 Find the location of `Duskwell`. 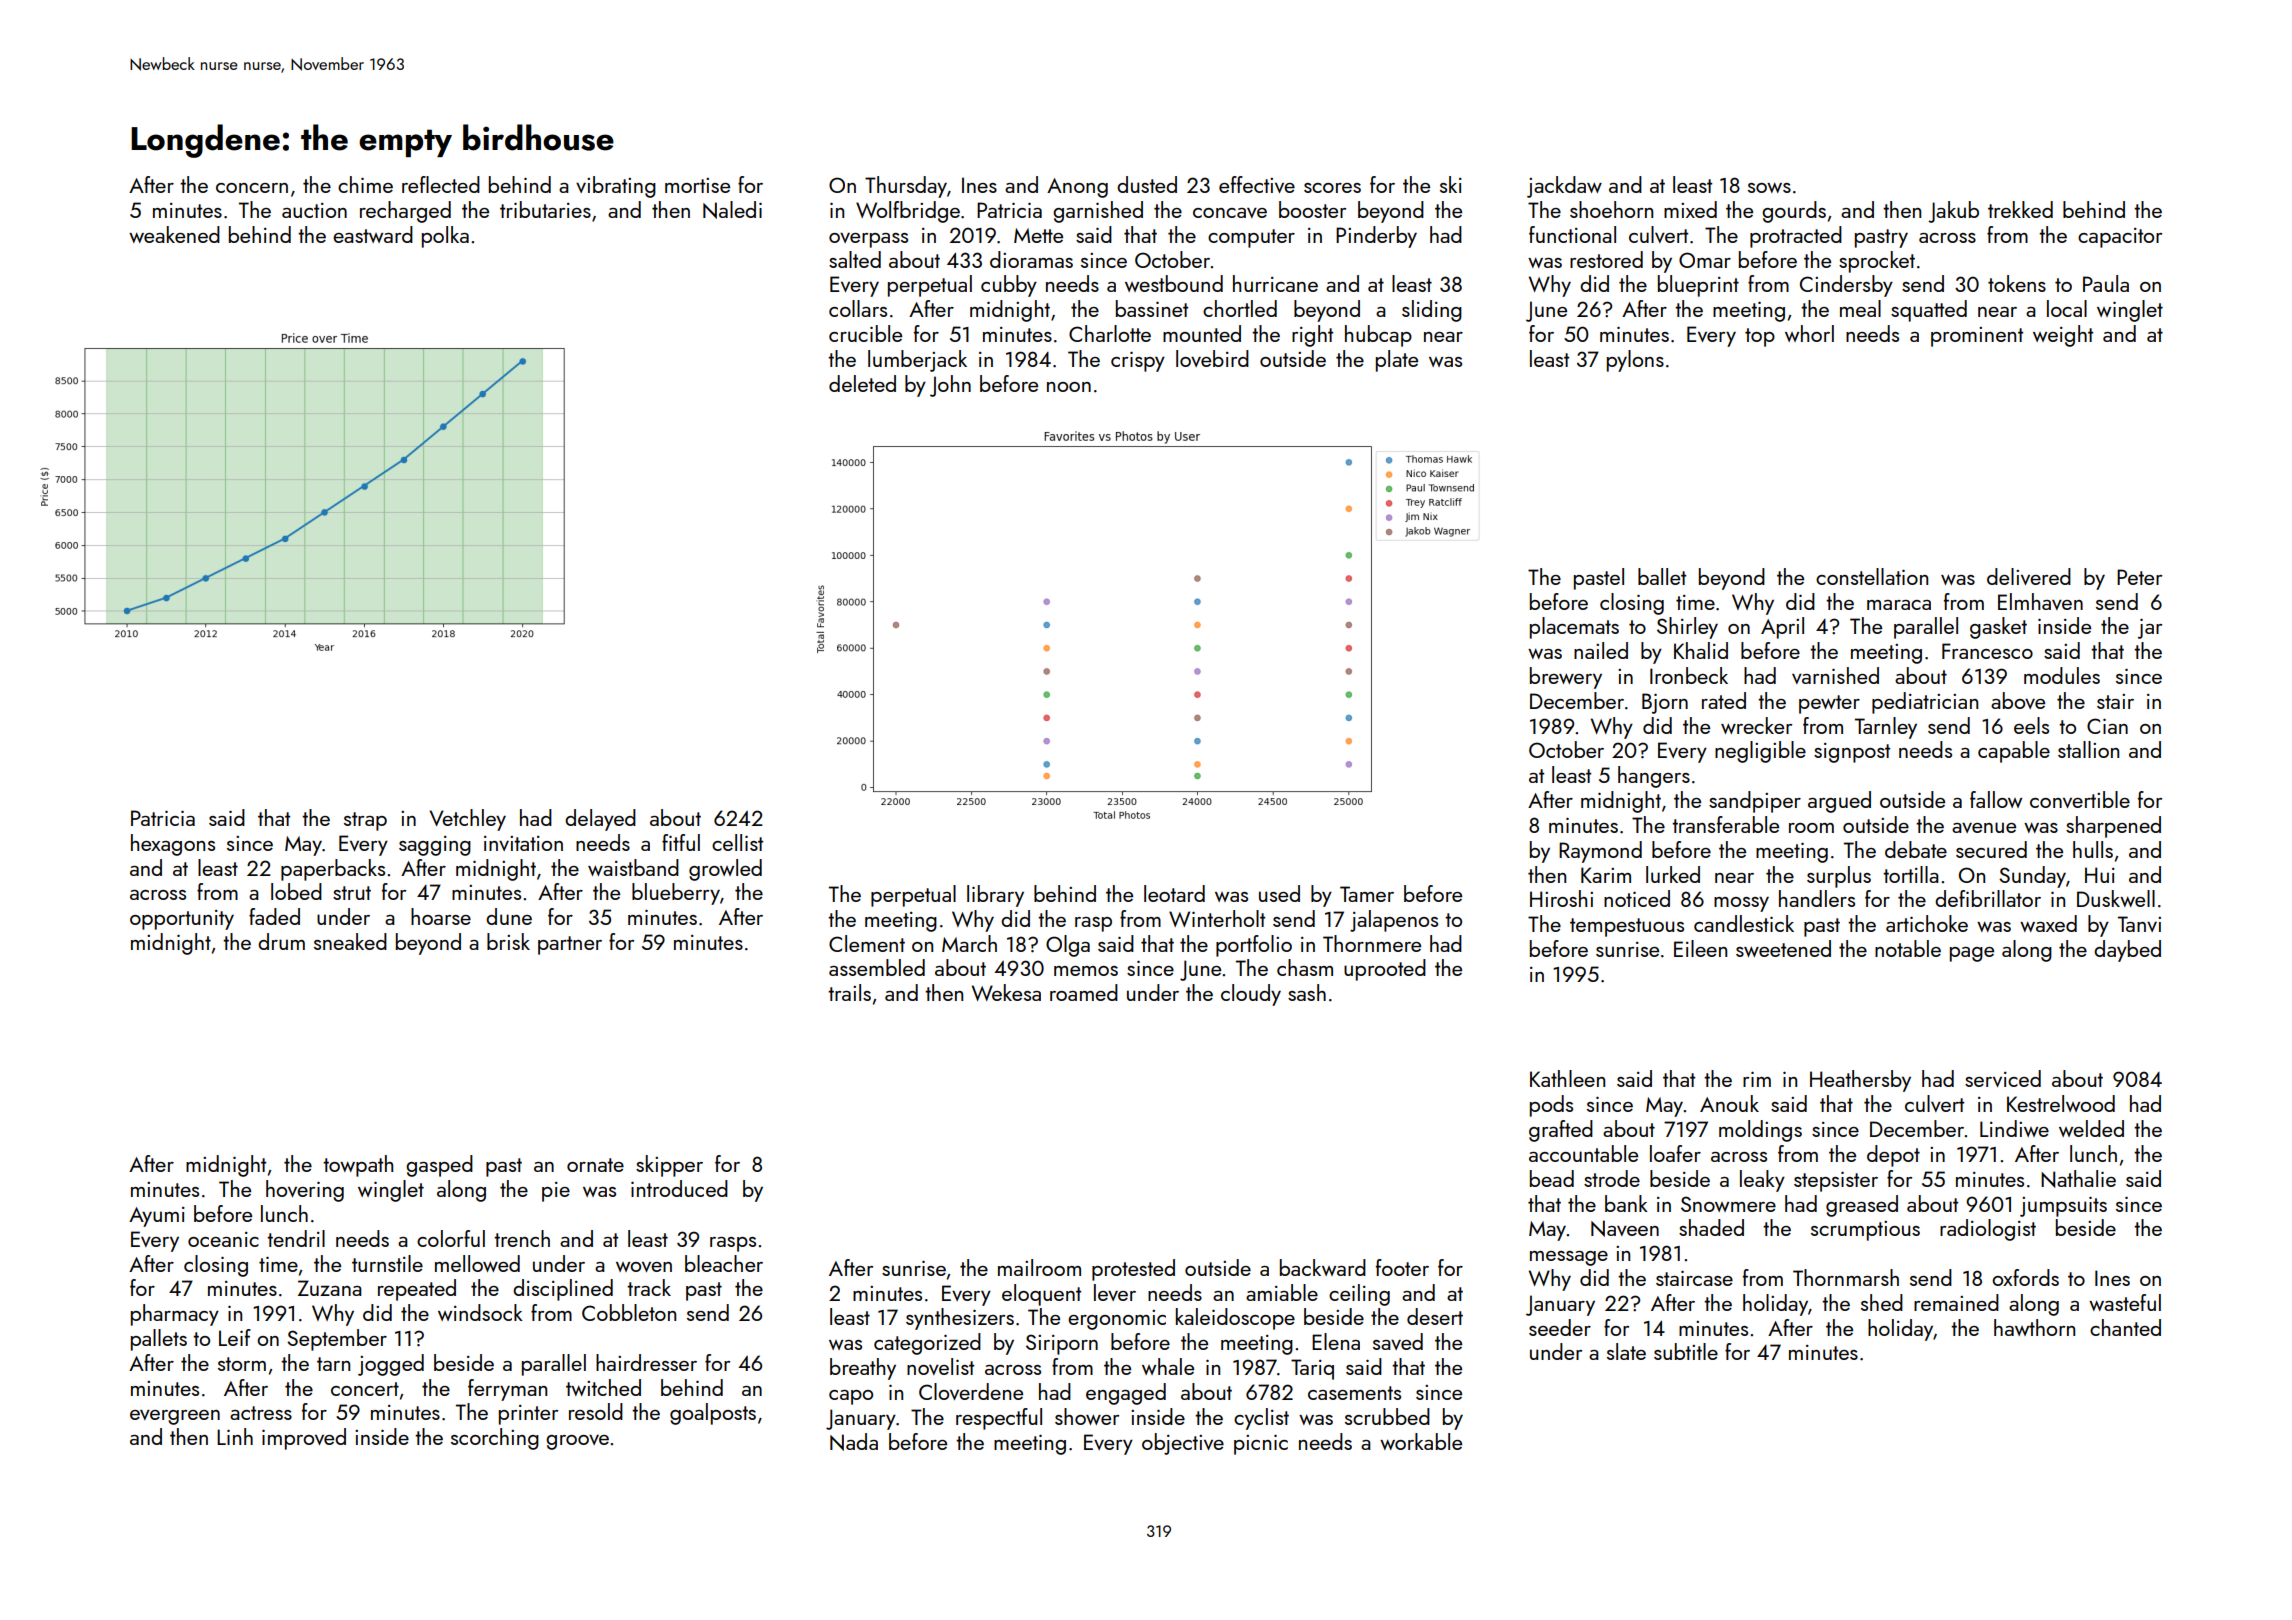

Duskwell is located at coordinates (2116, 898).
